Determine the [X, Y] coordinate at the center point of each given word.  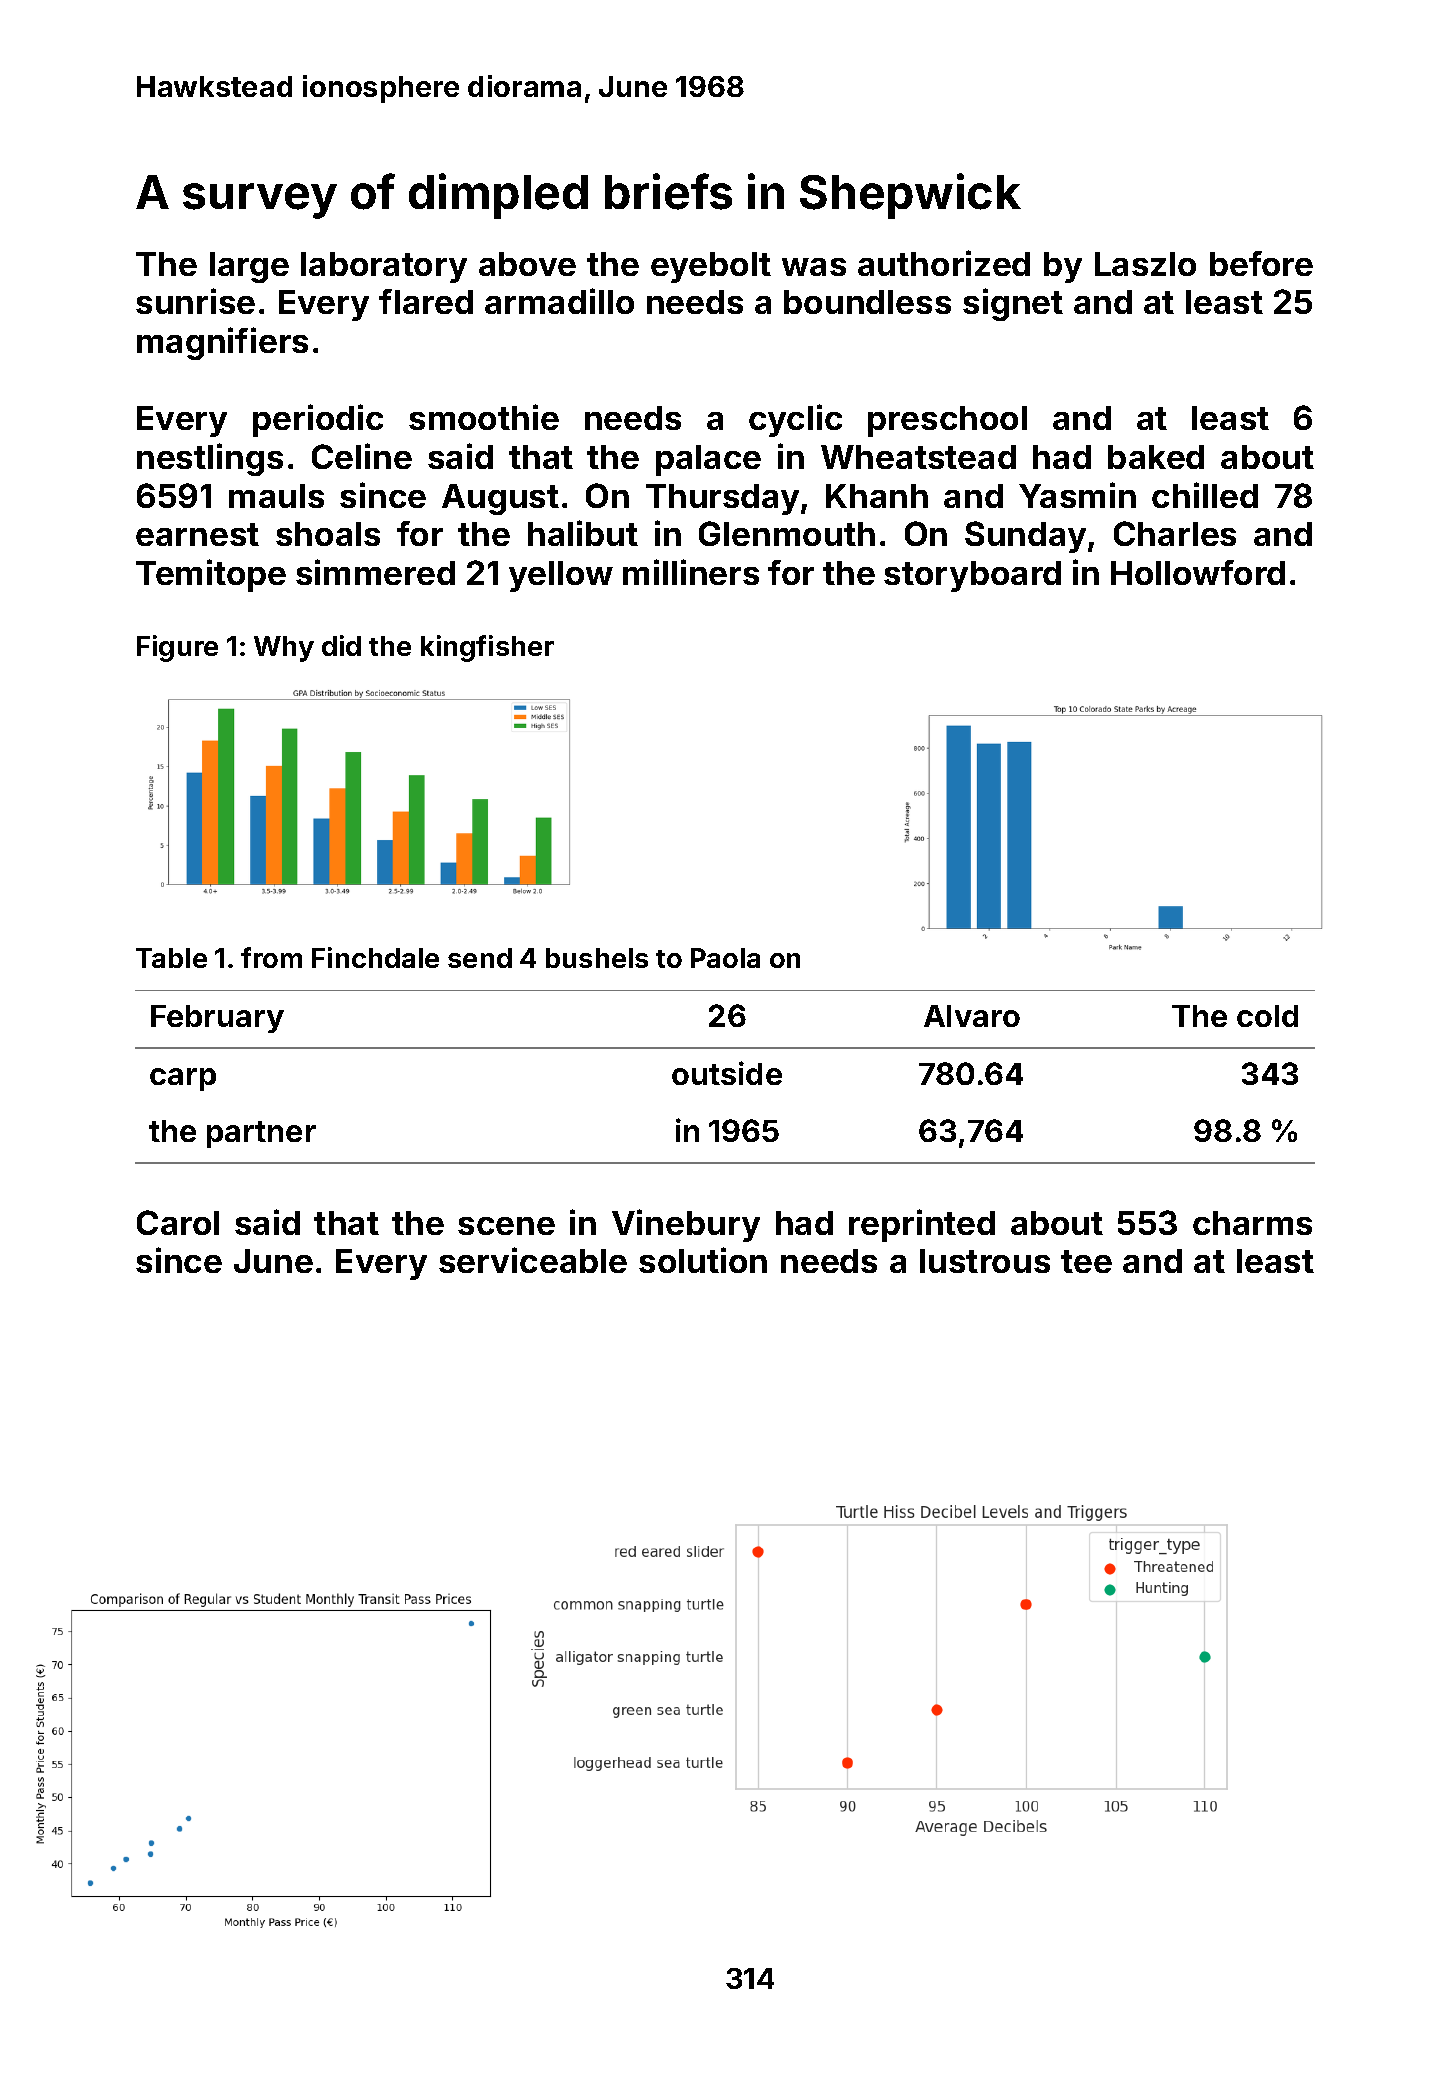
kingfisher [487, 648]
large [249, 267]
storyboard [972, 576]
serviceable [533, 1260]
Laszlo [1145, 264]
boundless [867, 302]
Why [284, 649]
